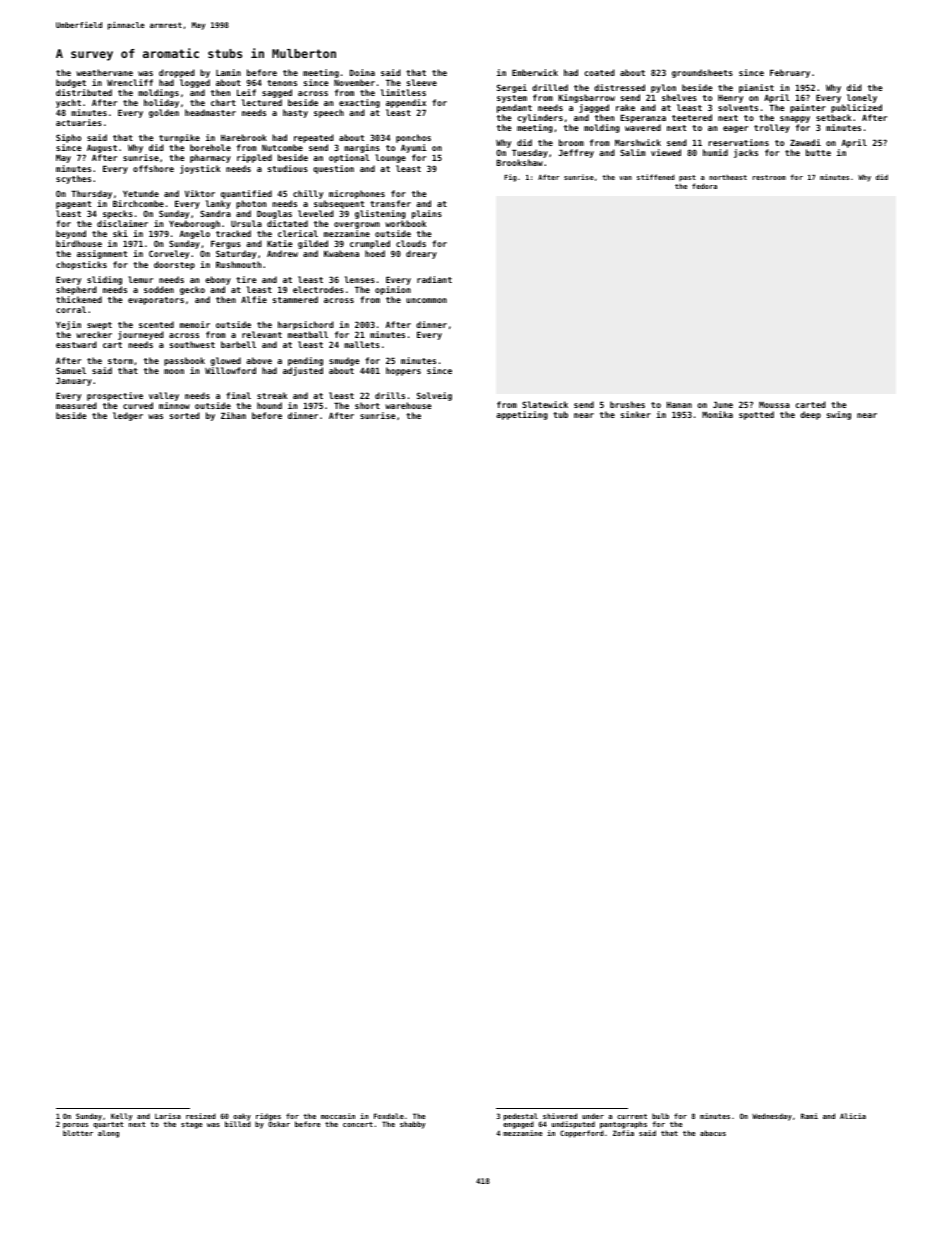  Describe the element at coordinates (191, 1125) in the image. I see `stage` at that location.
